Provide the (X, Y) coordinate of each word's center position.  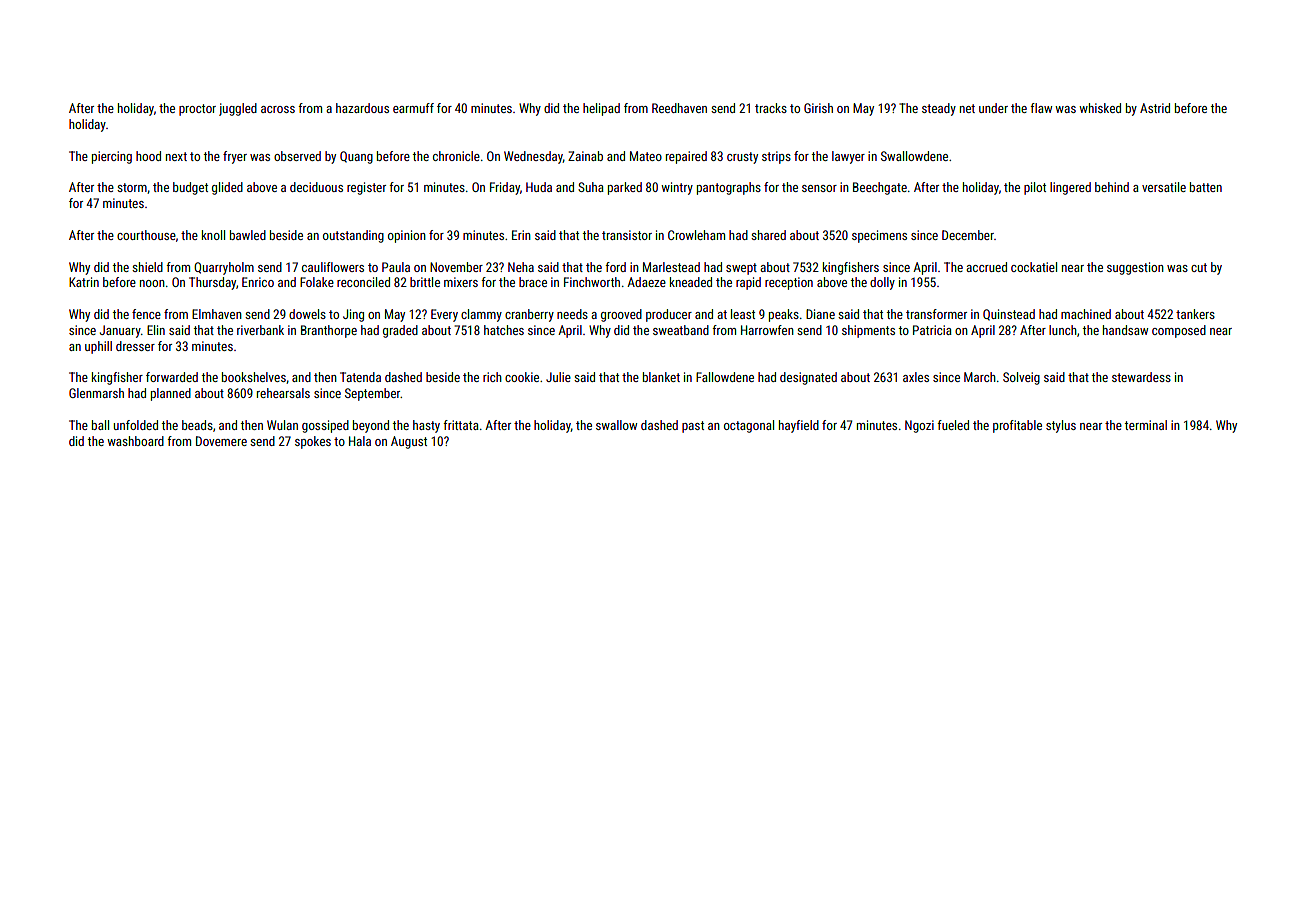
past (693, 427)
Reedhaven (679, 108)
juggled (238, 109)
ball (100, 425)
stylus (1061, 426)
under (993, 108)
